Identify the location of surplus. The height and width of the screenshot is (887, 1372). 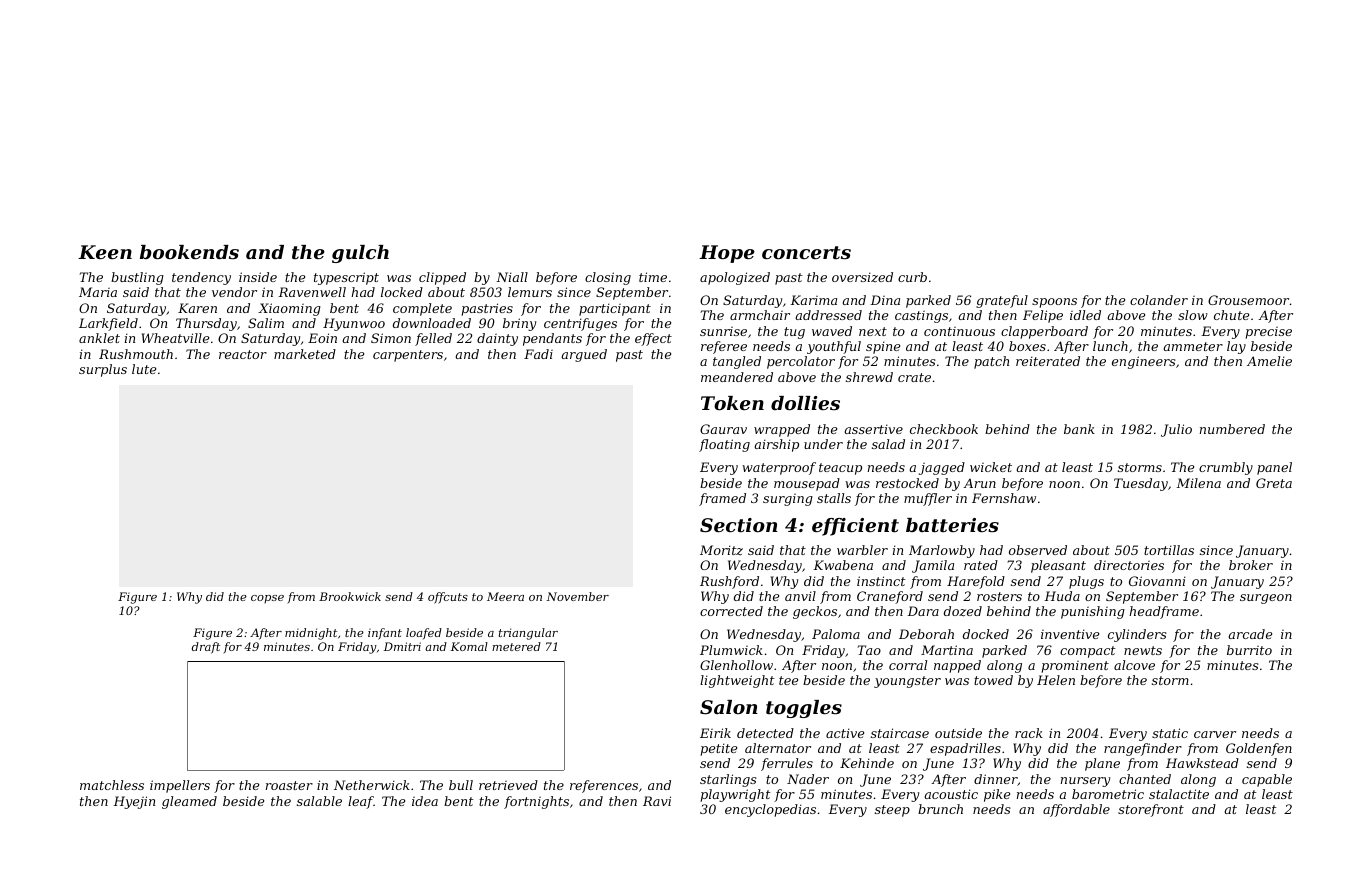
(103, 370).
